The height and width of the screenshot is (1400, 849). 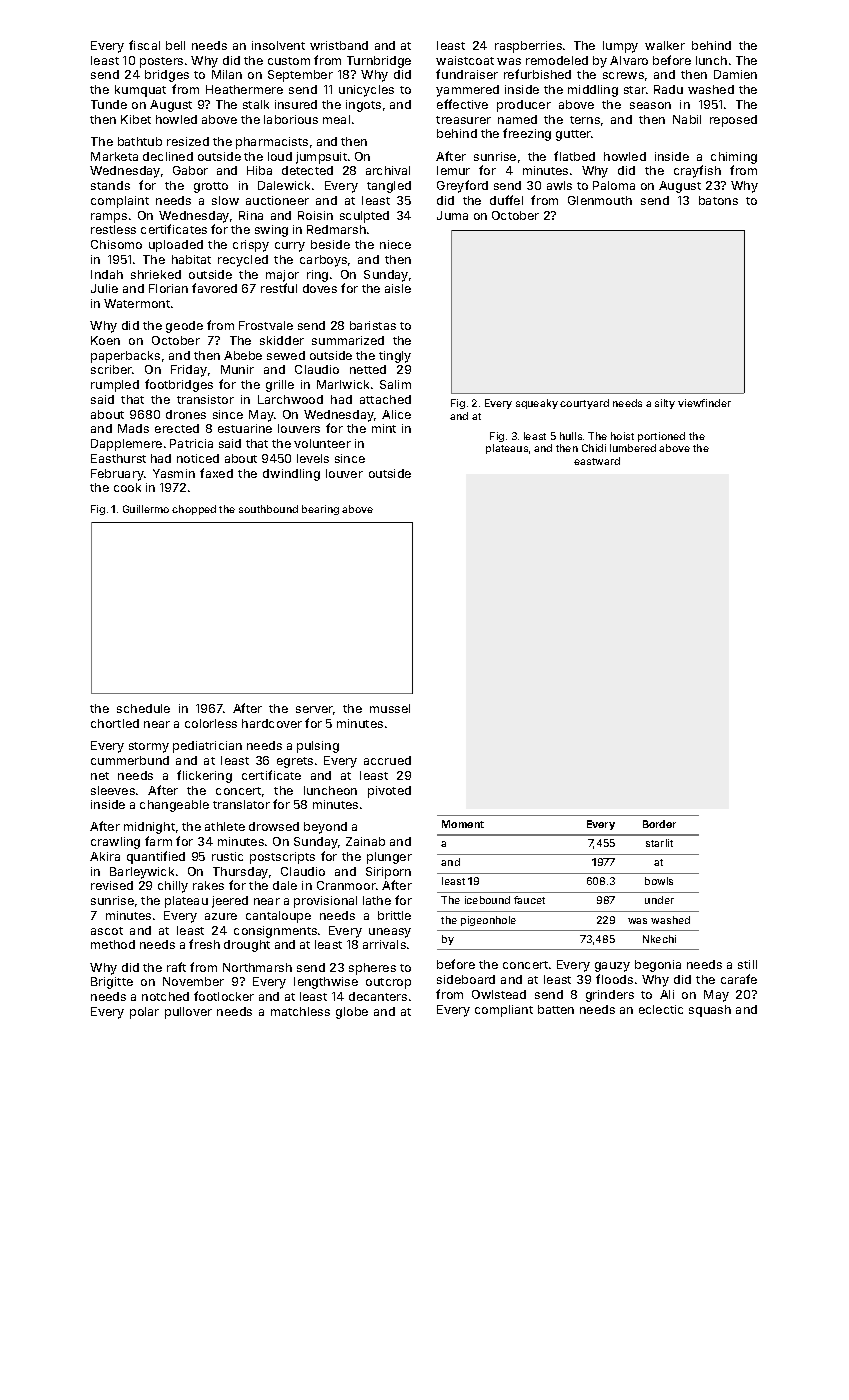 What do you see at coordinates (348, 340) in the screenshot?
I see `summarized` at bounding box center [348, 340].
